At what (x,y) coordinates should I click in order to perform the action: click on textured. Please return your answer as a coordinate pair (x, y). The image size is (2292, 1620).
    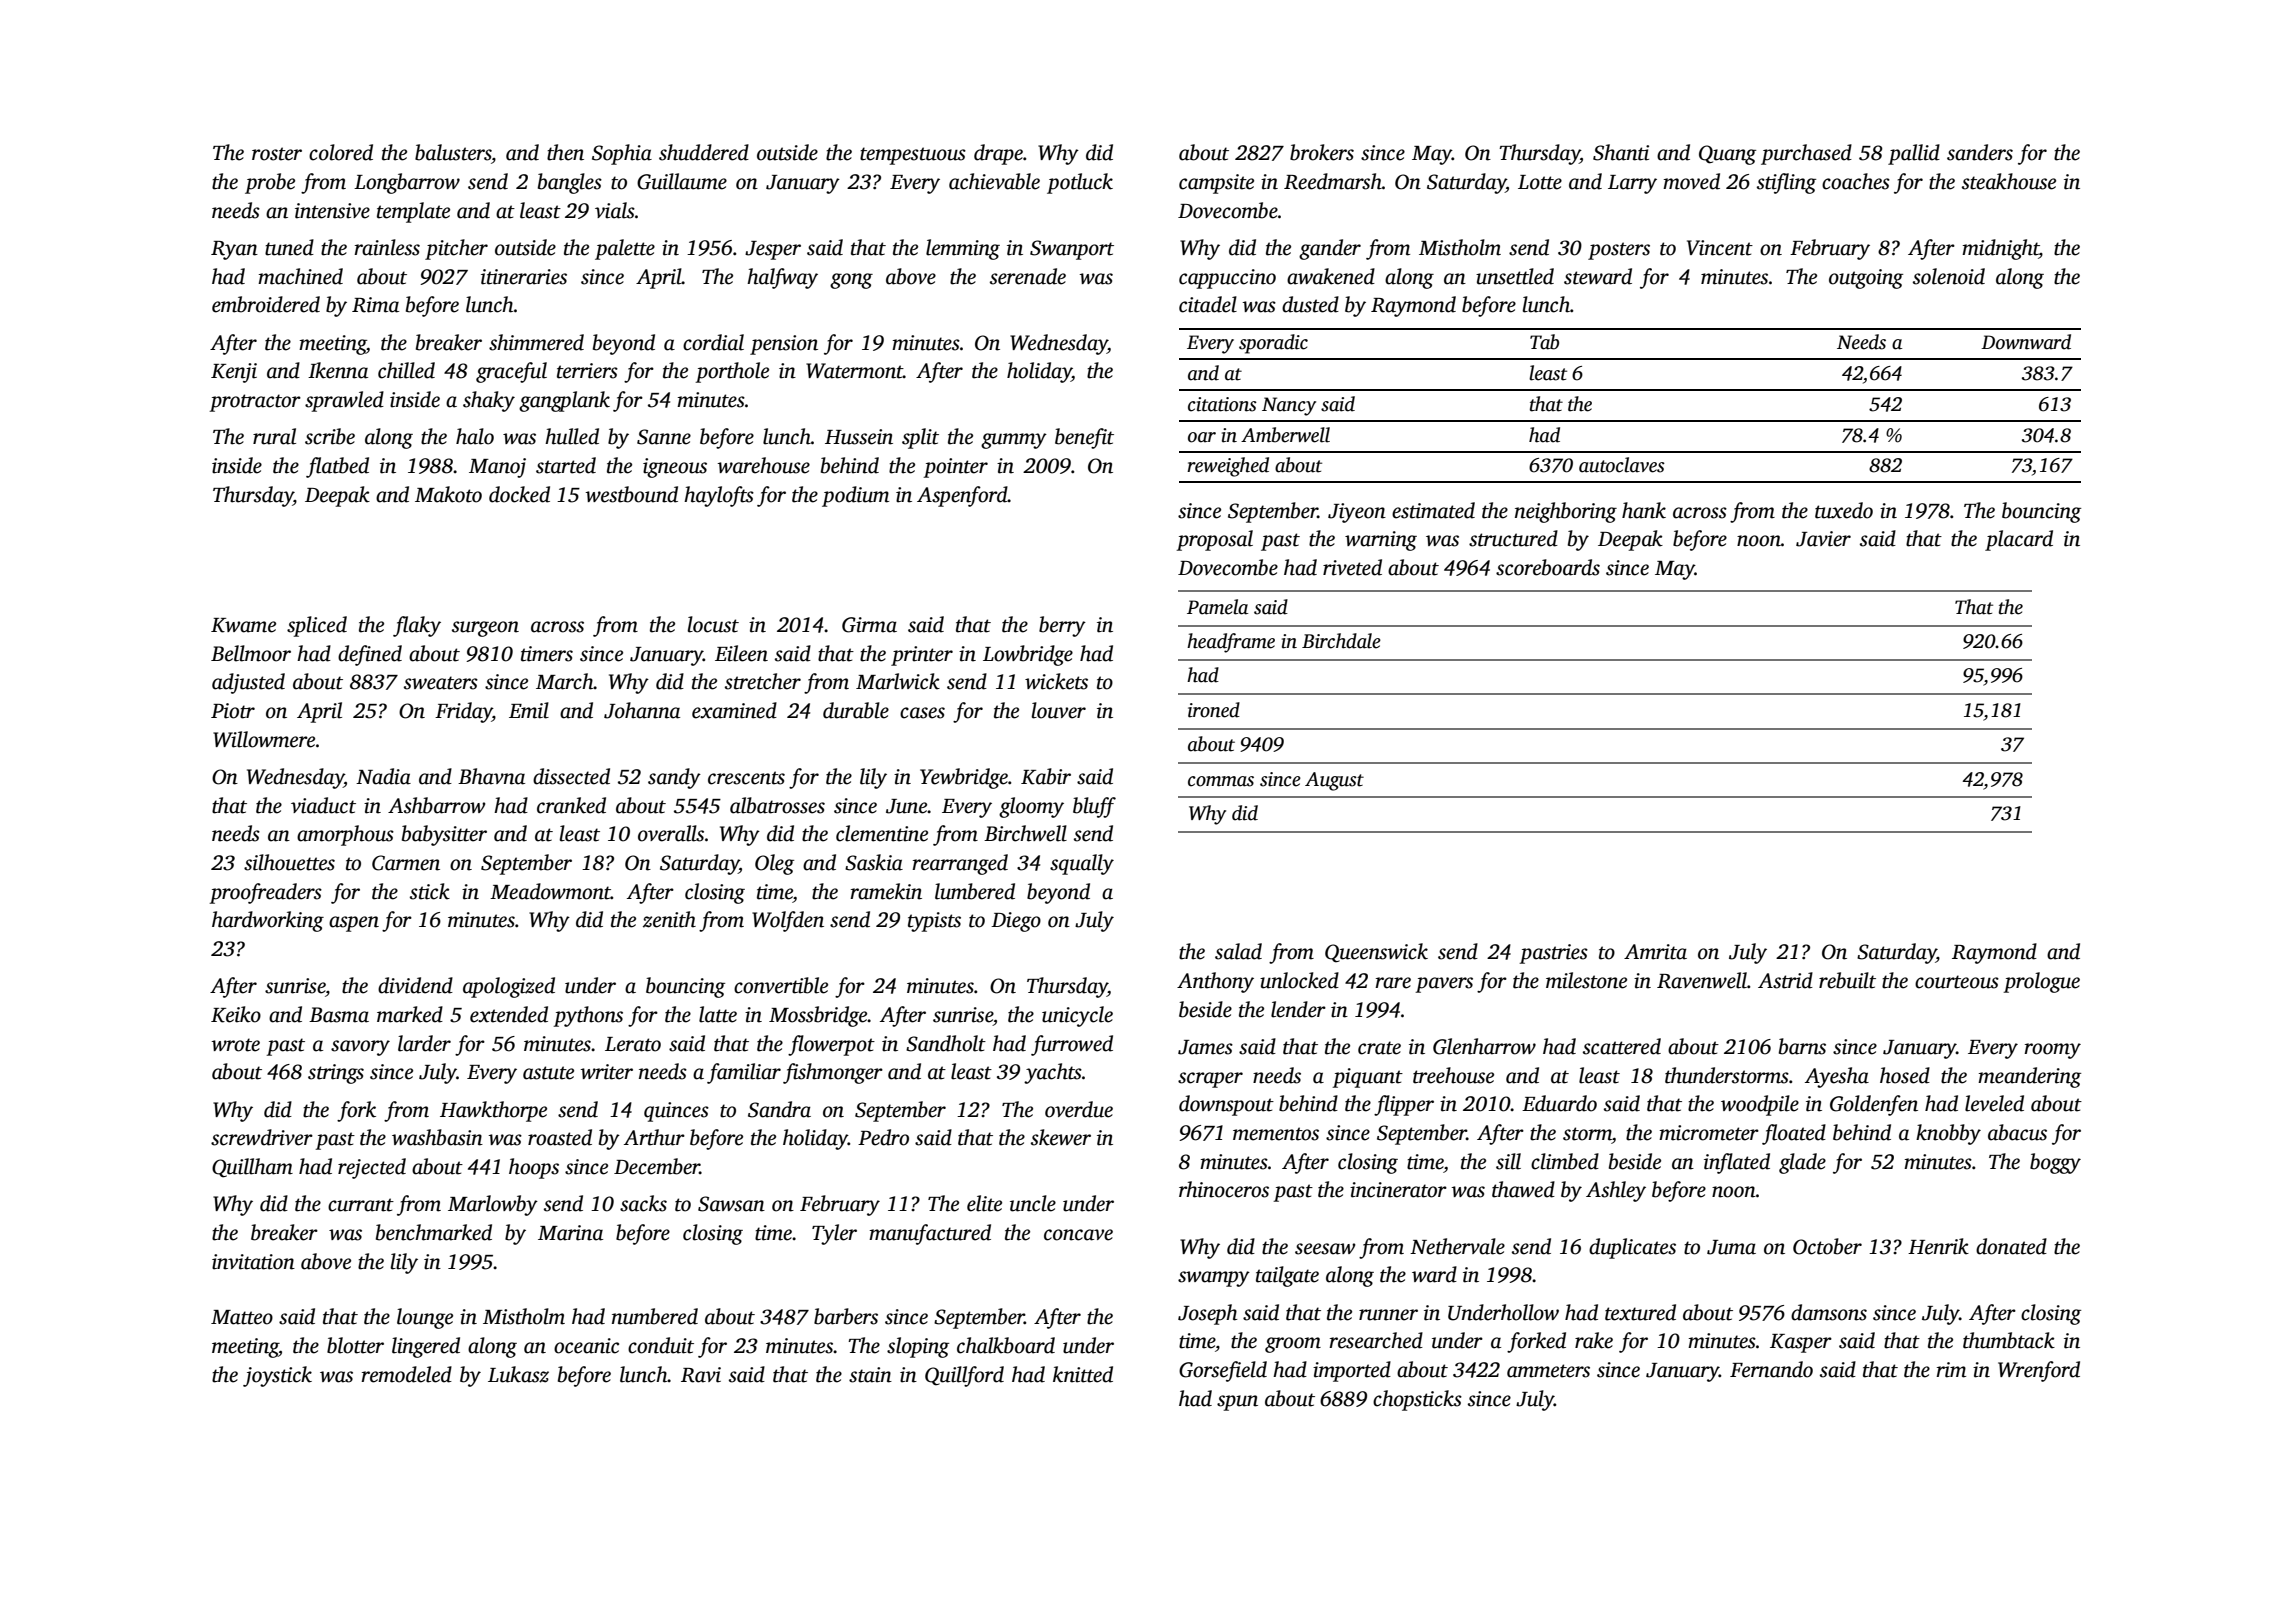
    Looking at the image, I should click on (1640, 1312).
